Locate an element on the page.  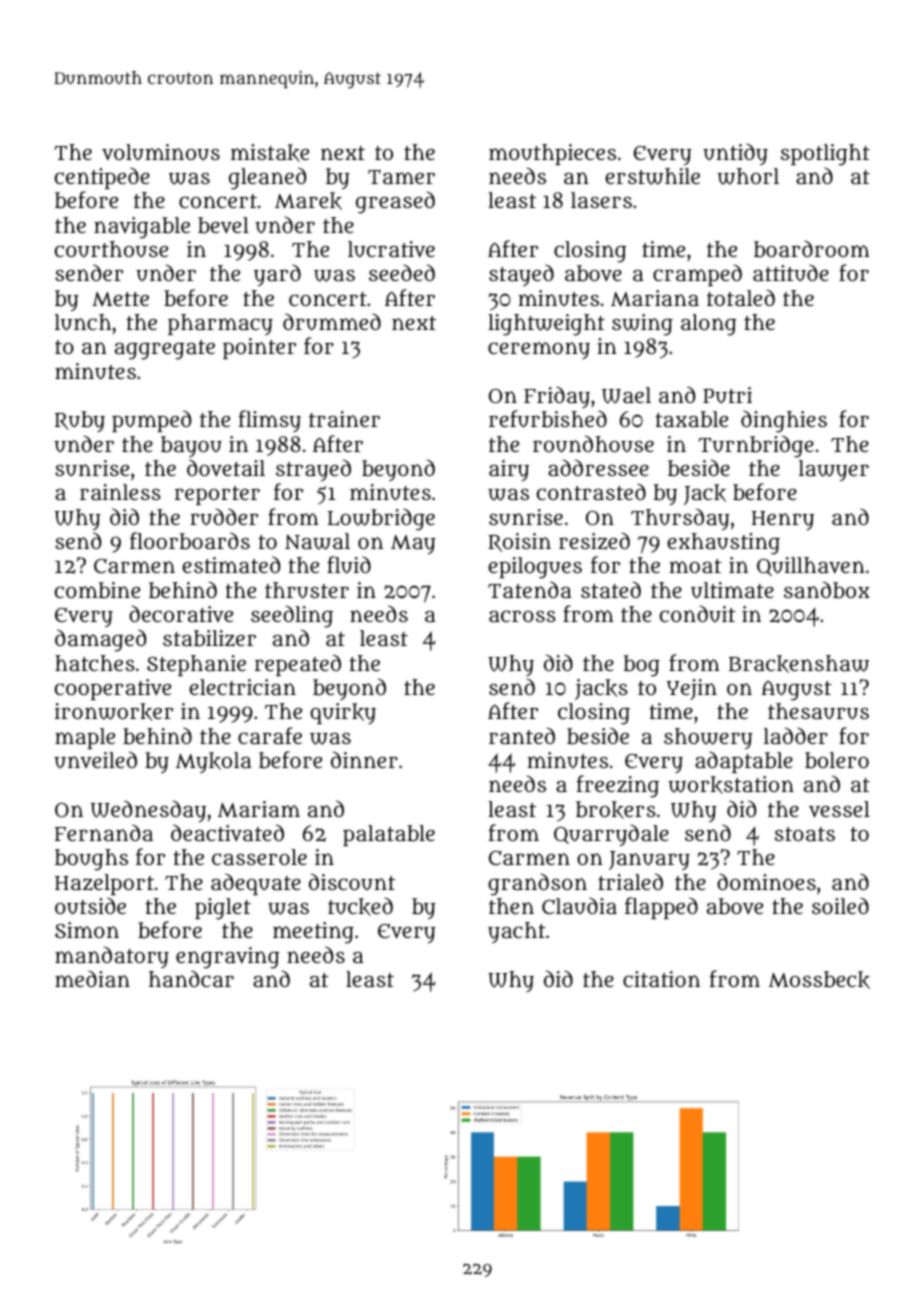
ranted is located at coordinates (522, 735).
